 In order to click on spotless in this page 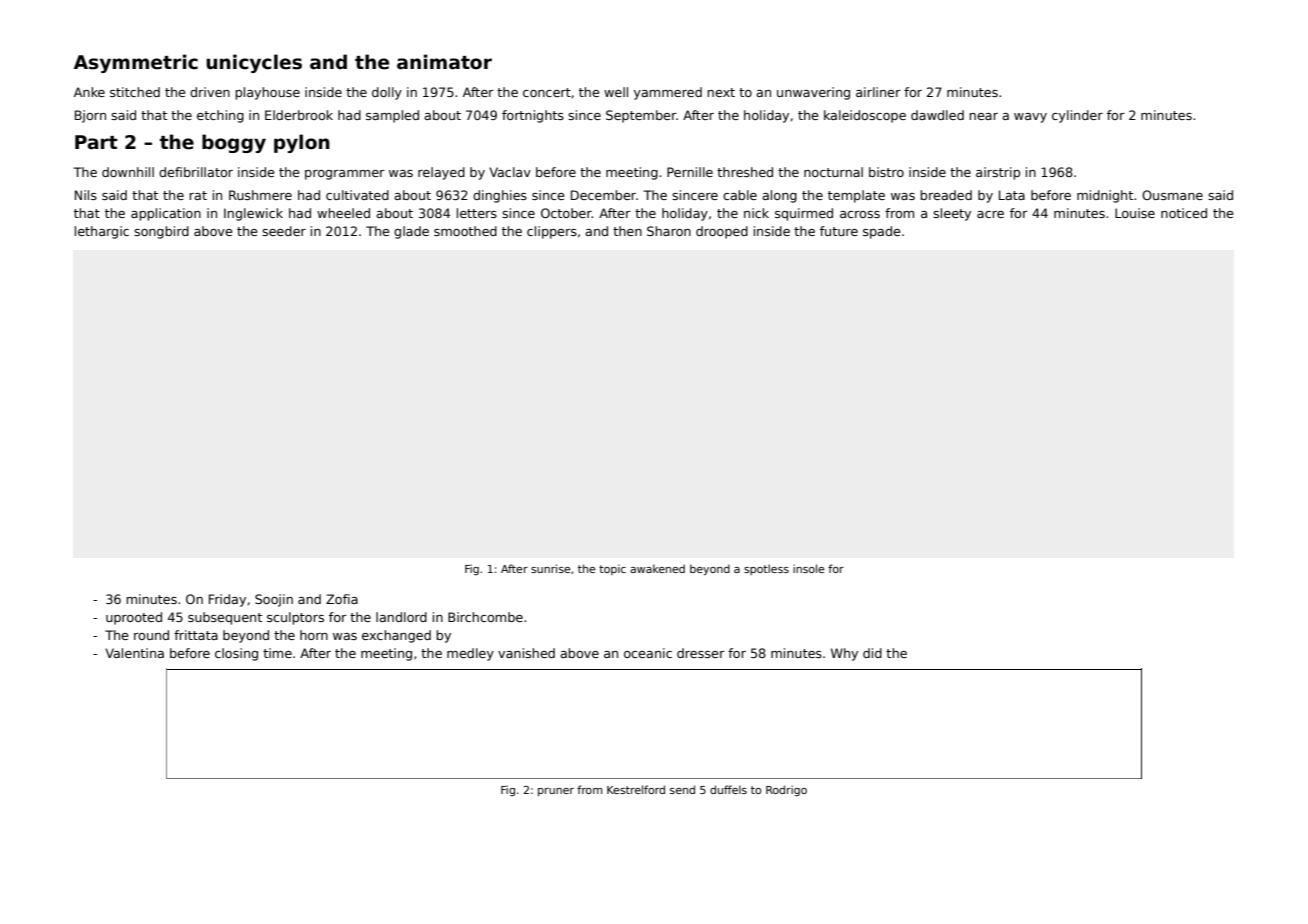, I will do `click(766, 569)`.
